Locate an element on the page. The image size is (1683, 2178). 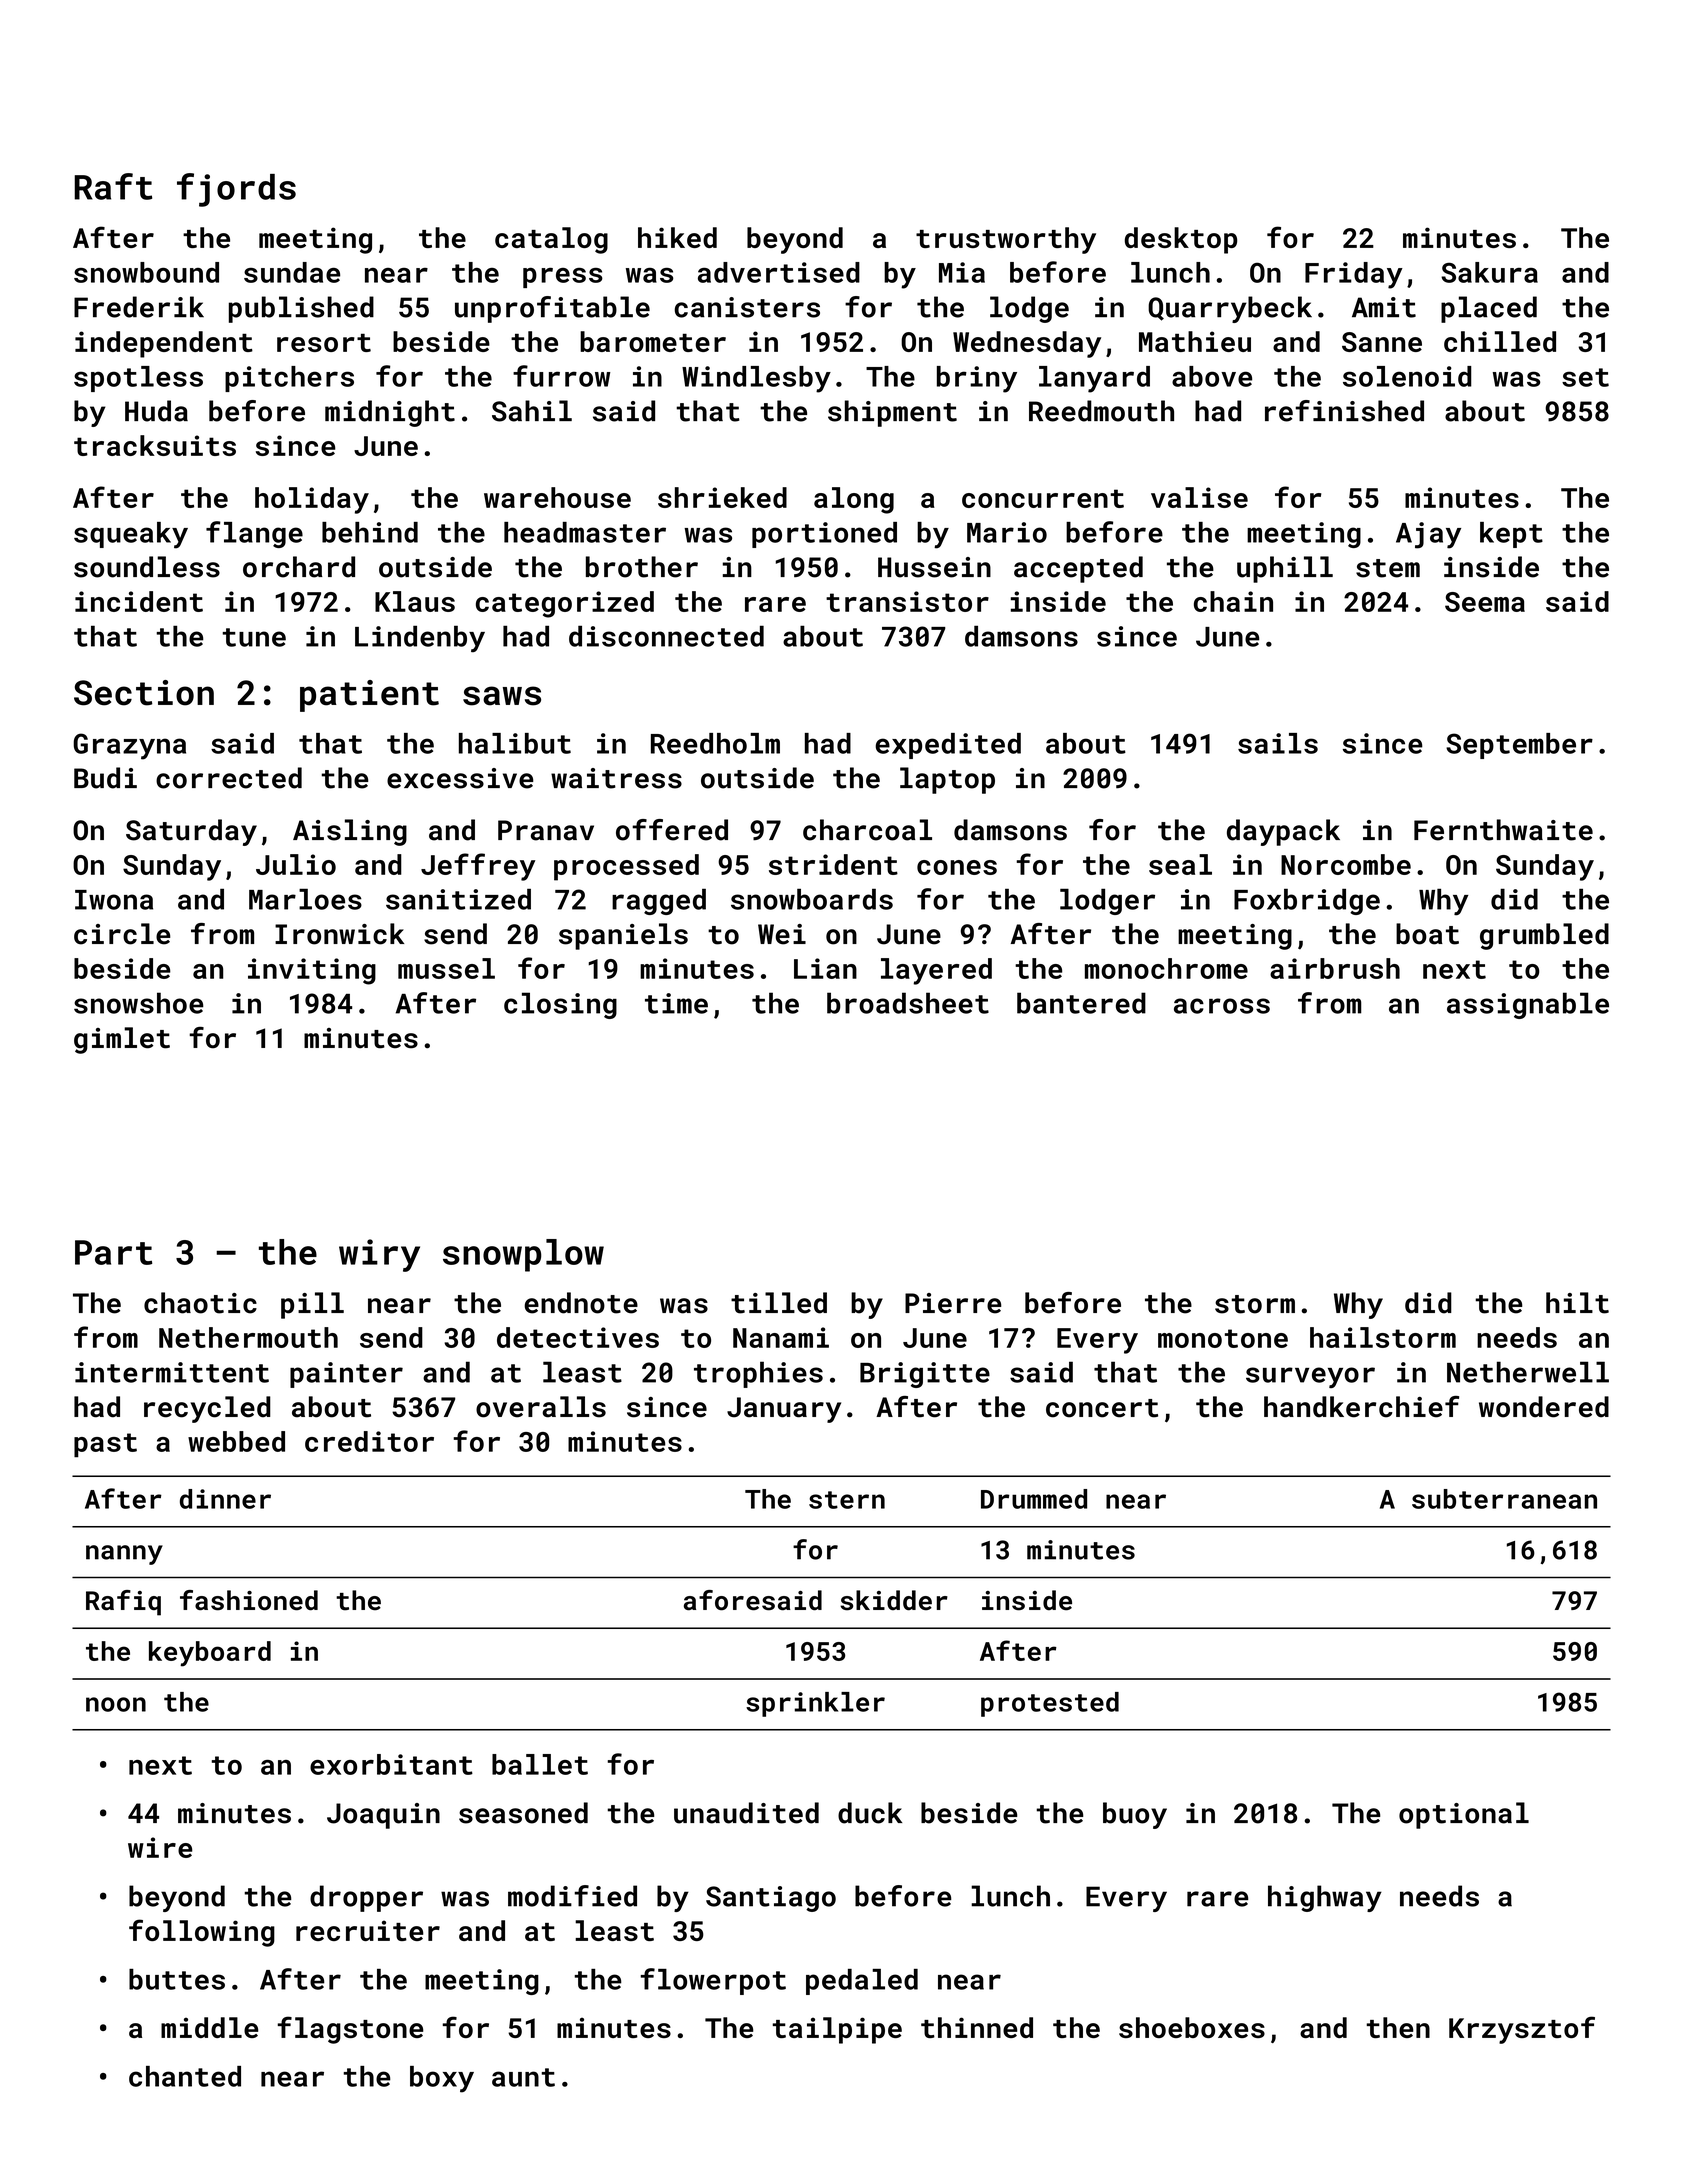
uphill is located at coordinates (1285, 569).
